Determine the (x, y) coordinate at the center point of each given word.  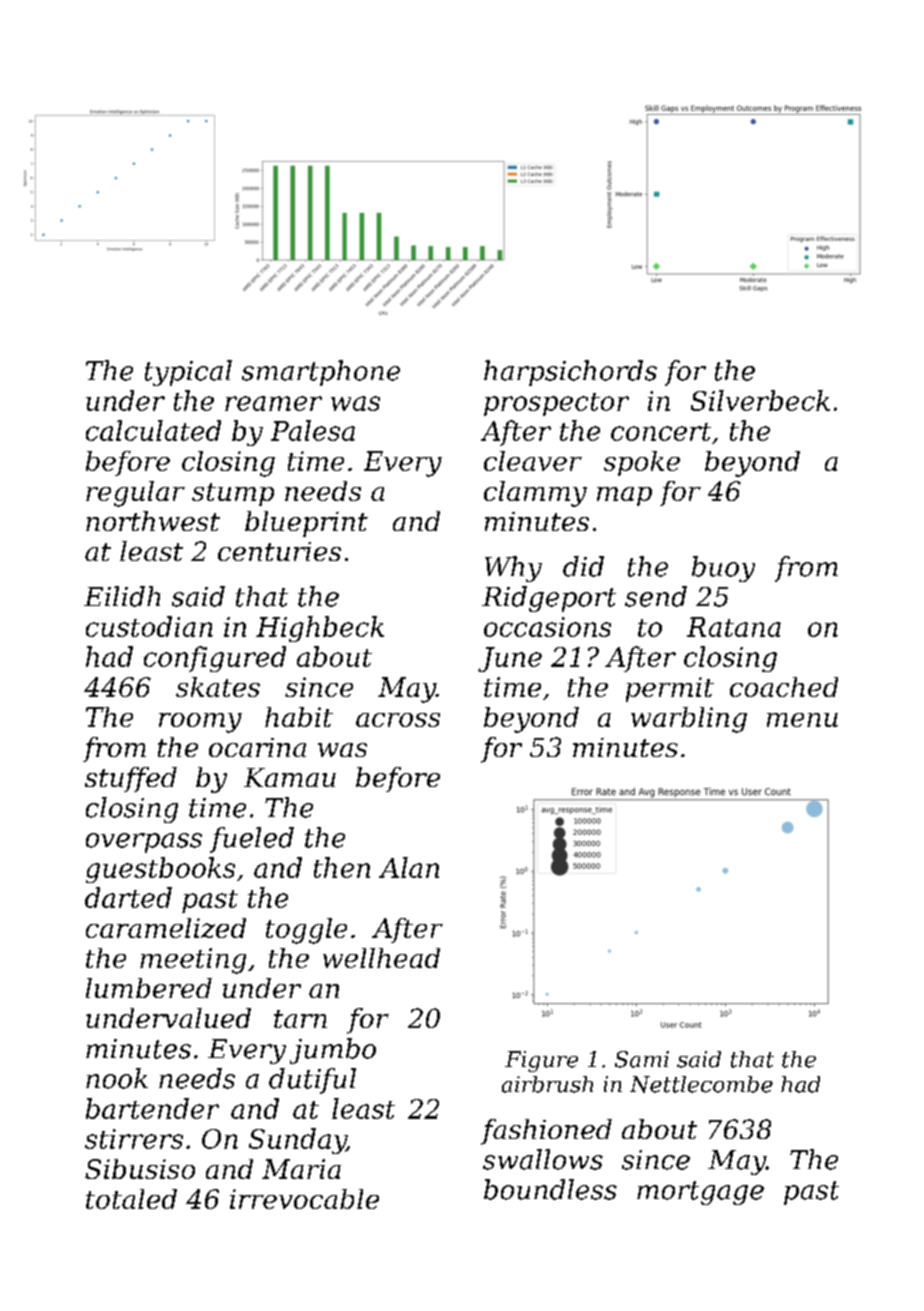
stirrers (134, 1139)
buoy (723, 569)
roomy (200, 723)
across (398, 720)
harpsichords (570, 373)
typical (188, 373)
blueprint (306, 524)
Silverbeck (760, 400)
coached (784, 687)
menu (802, 720)
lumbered (149, 988)
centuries (279, 551)
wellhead (381, 958)
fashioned (546, 1132)
